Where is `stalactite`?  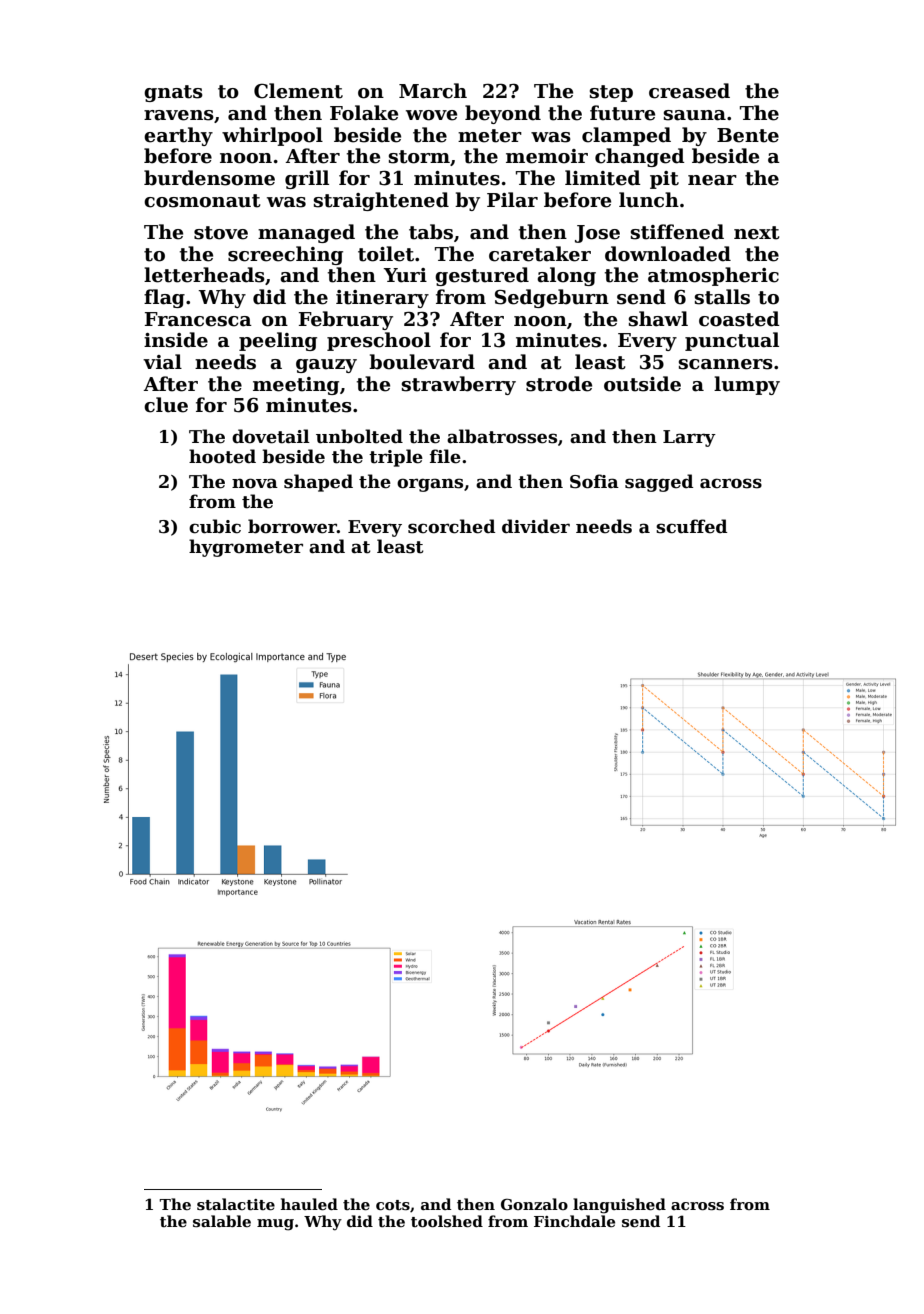
stalactite is located at coordinates (236, 1204).
